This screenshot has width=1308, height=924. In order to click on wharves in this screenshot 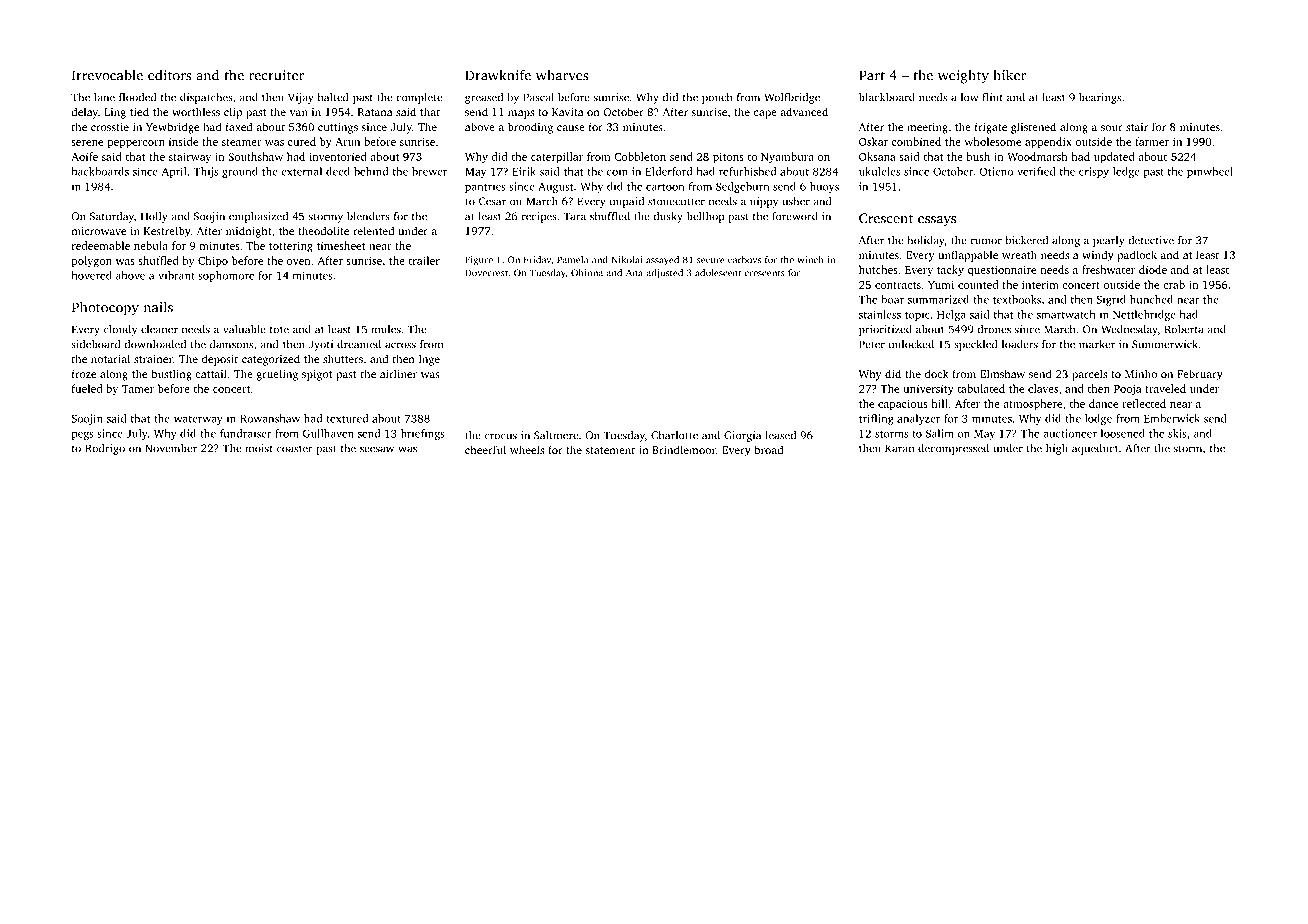, I will do `click(562, 75)`.
